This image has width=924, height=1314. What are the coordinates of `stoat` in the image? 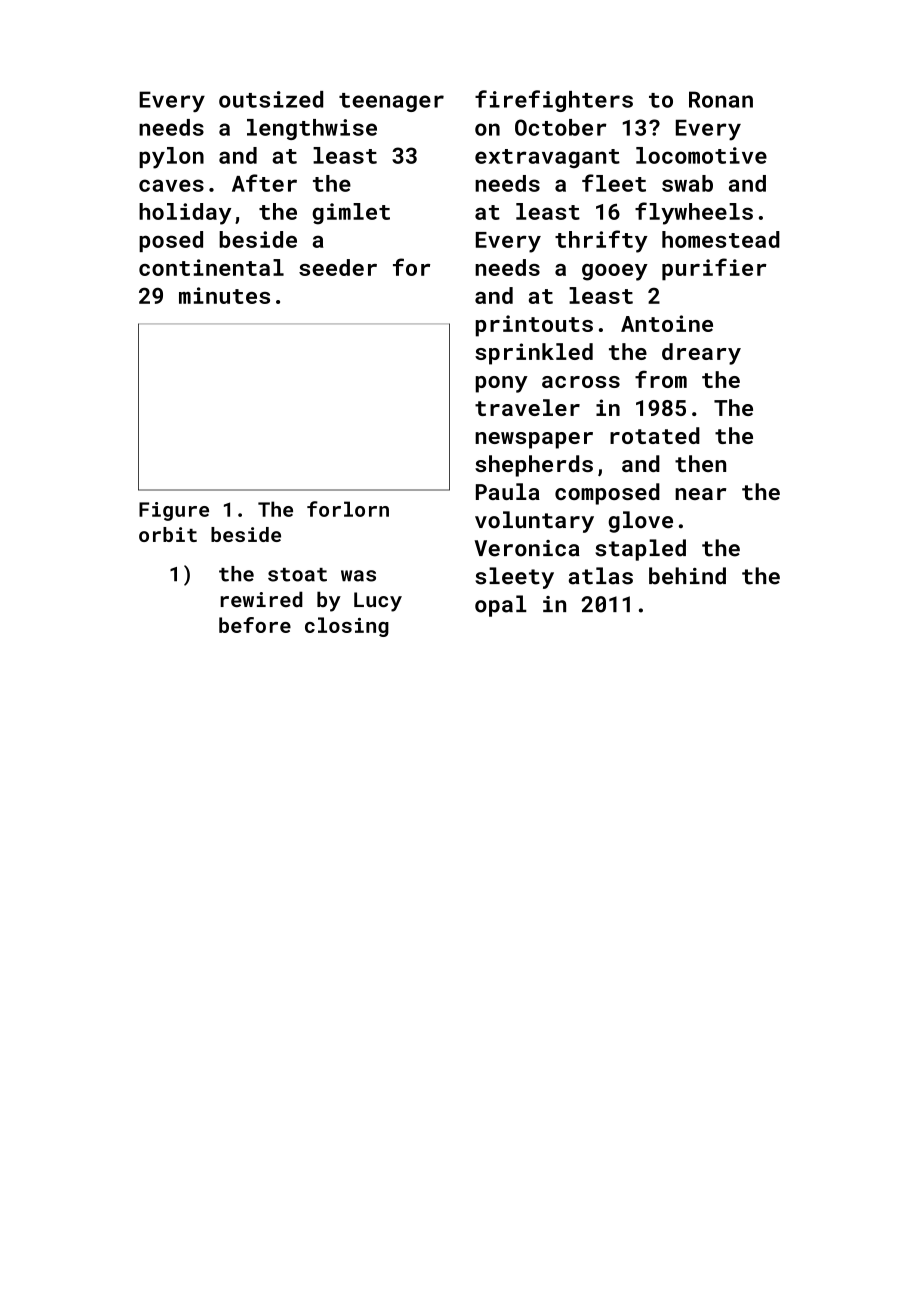 It's located at (297, 575).
